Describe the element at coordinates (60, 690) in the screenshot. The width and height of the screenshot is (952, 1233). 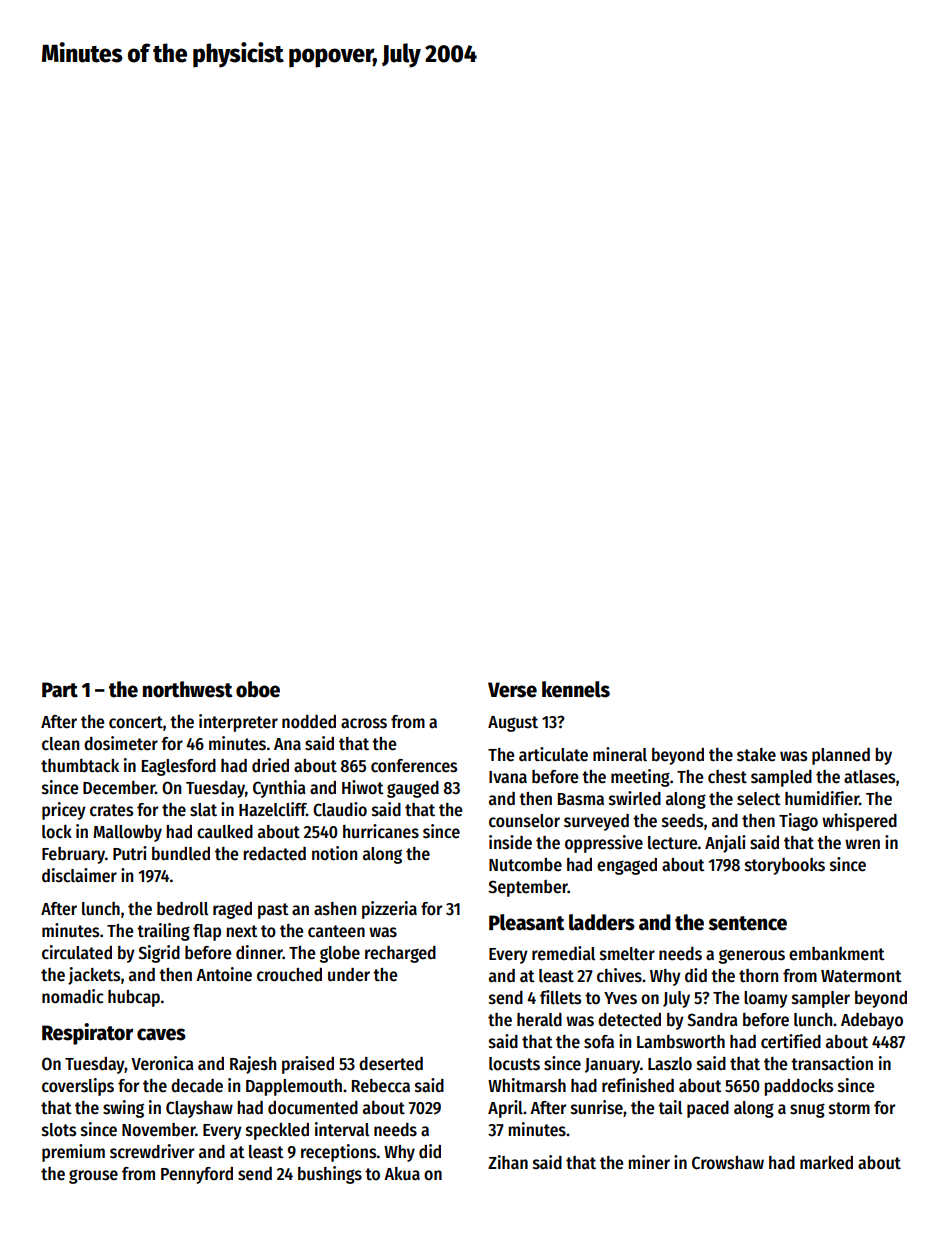
I see `Part` at that location.
